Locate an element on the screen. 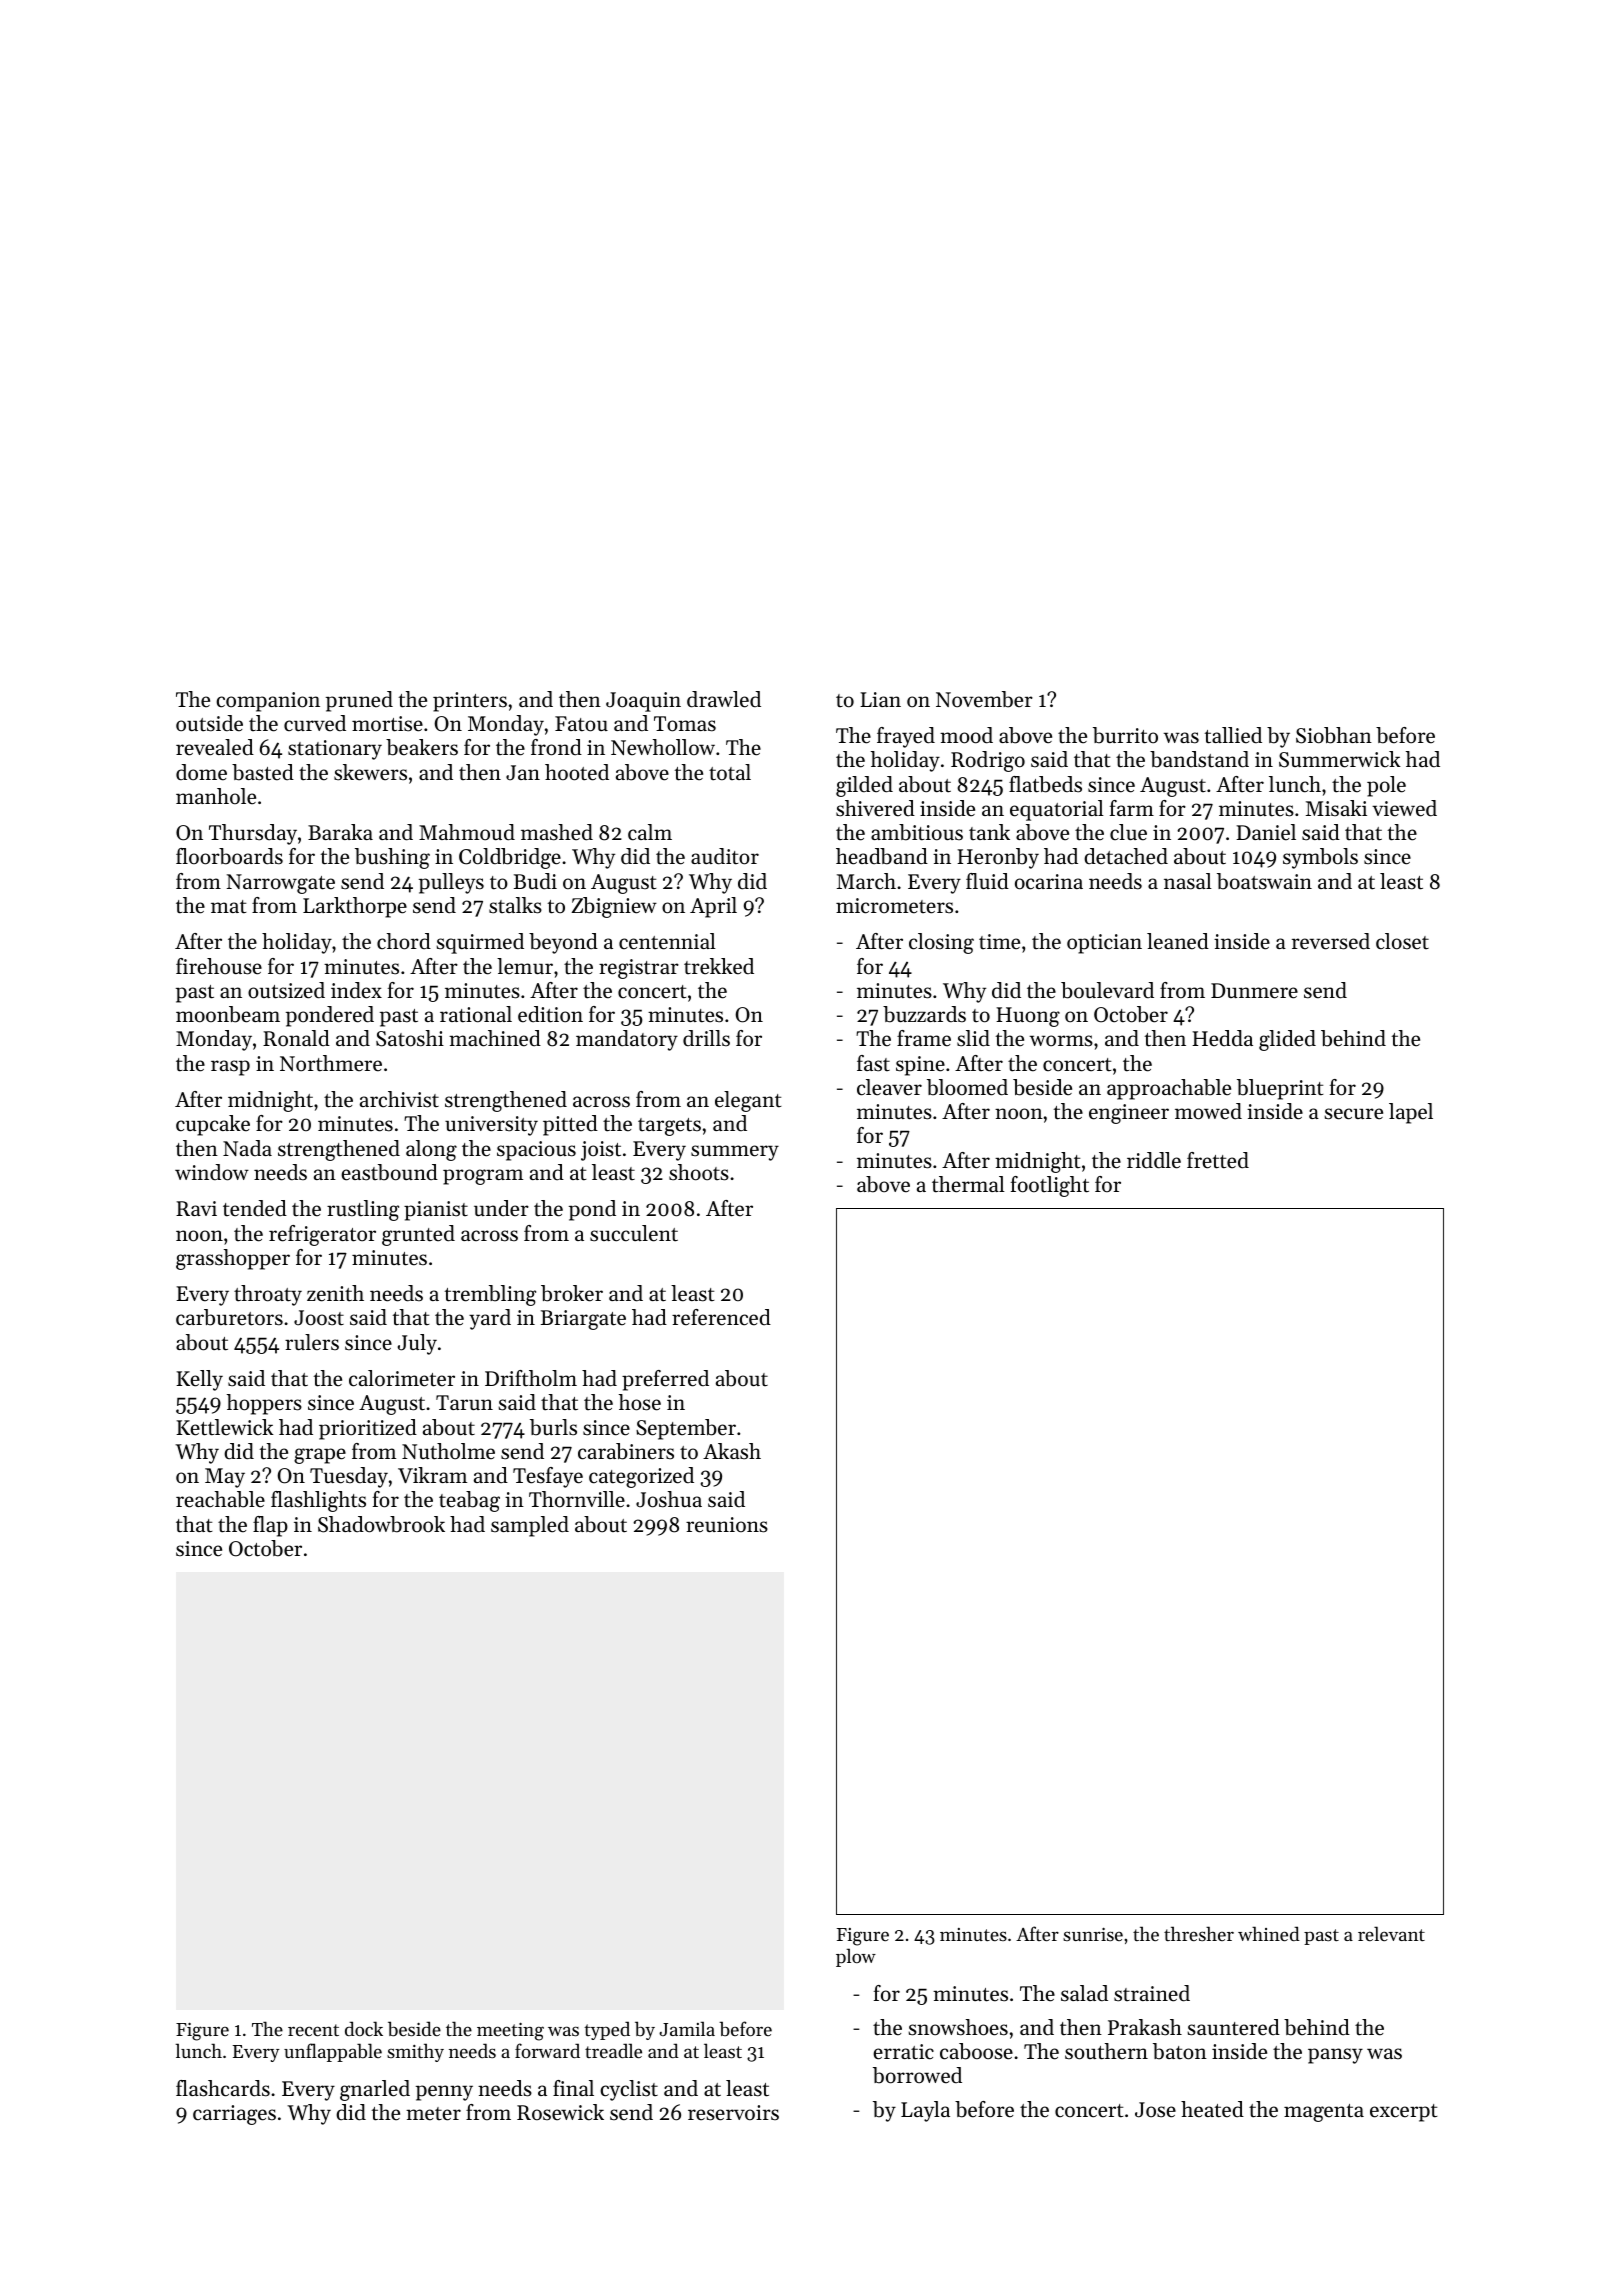  Hedda is located at coordinates (1222, 1038).
